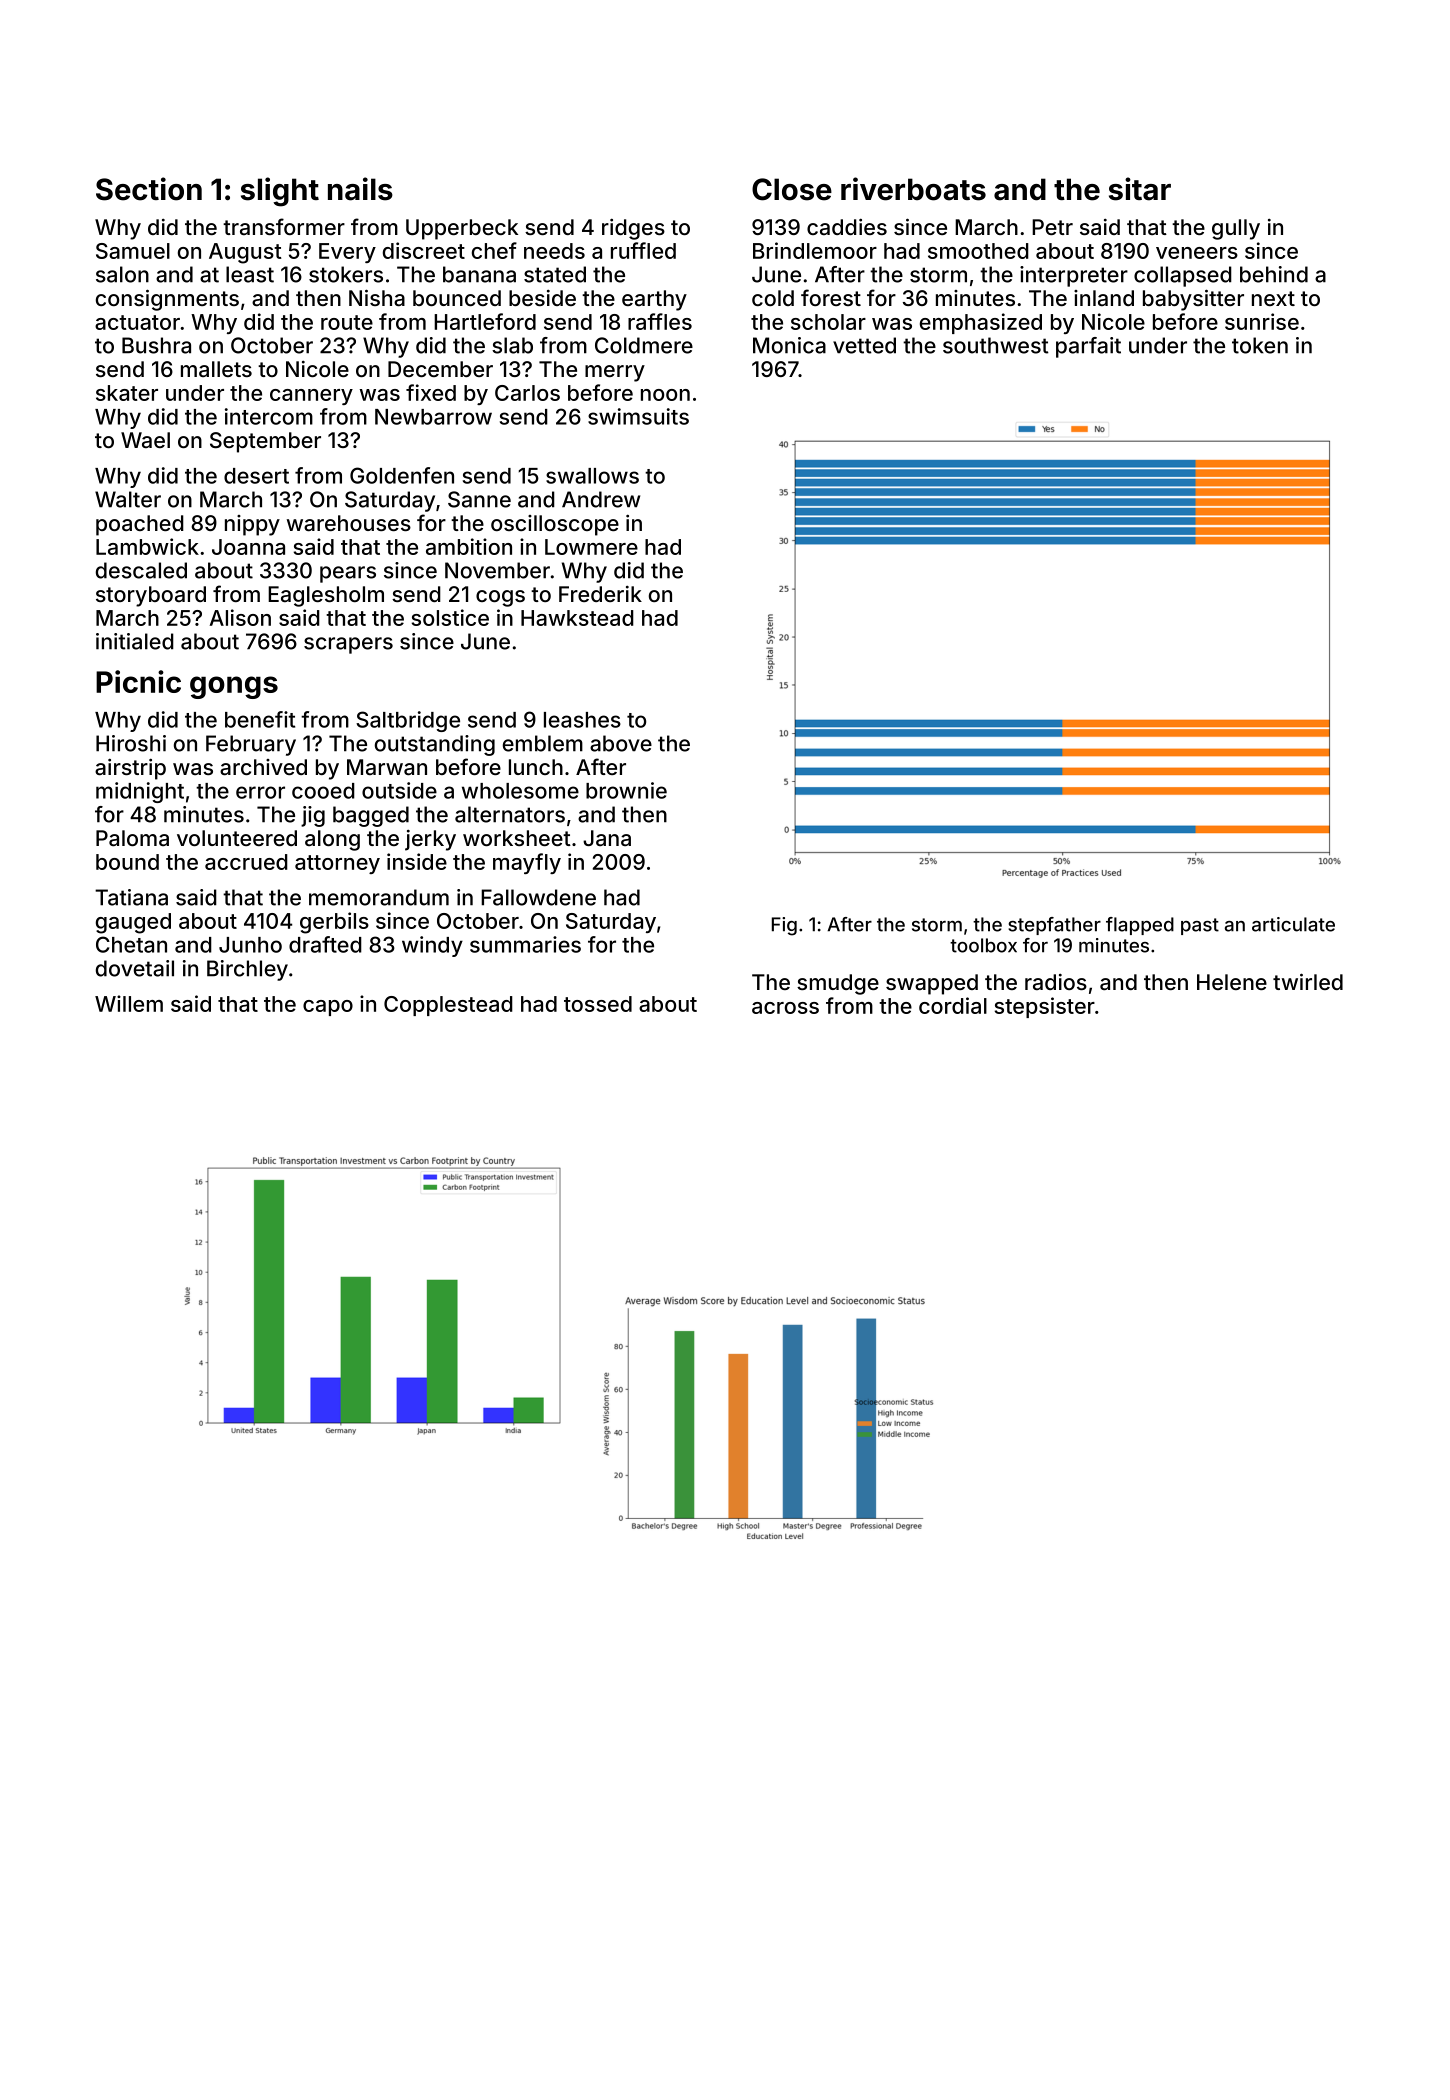 This page has height=2100, width=1450. What do you see at coordinates (913, 189) in the page?
I see `riverboats` at bounding box center [913, 189].
